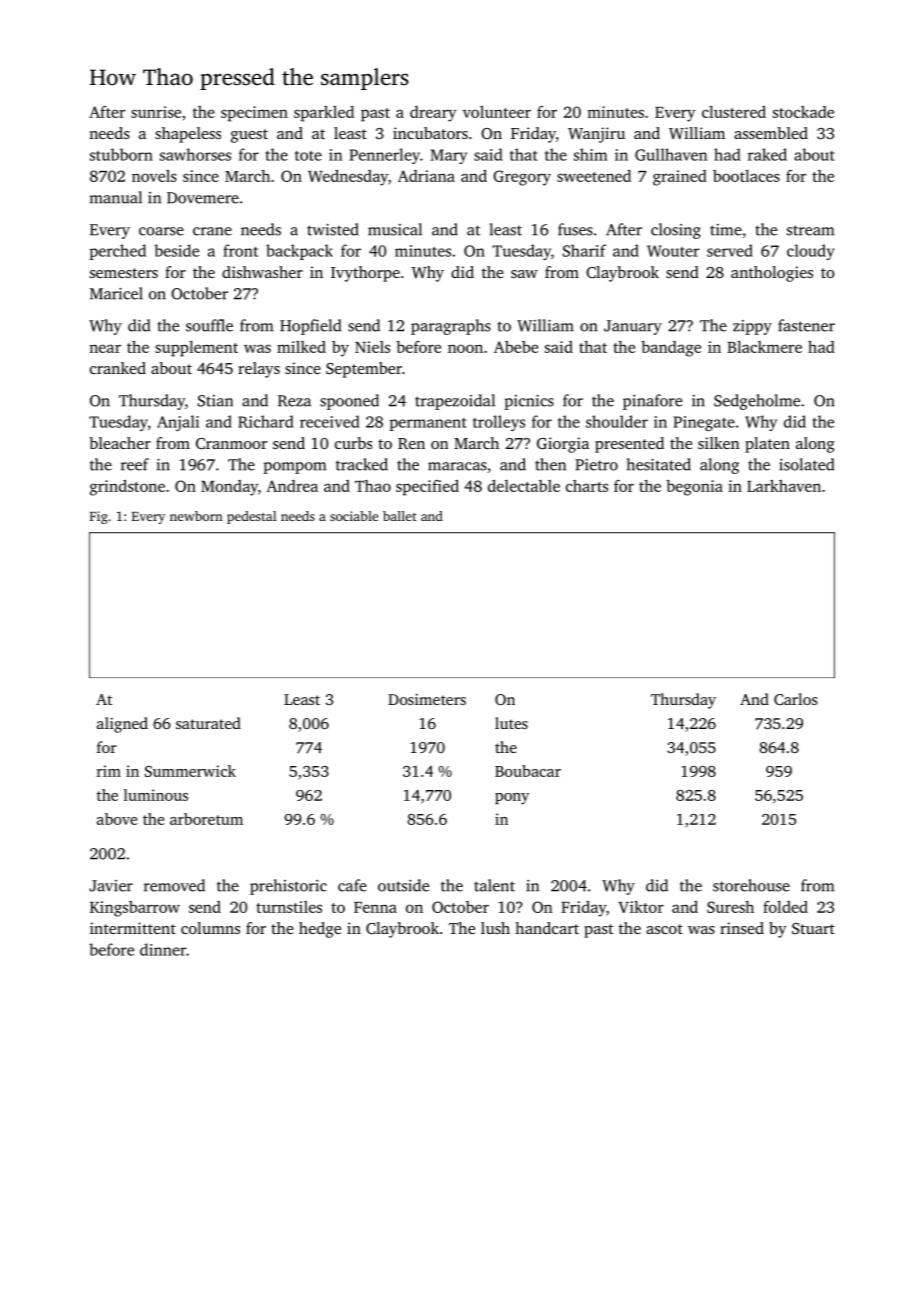 This screenshot has height=1308, width=924. I want to click on Sedgeholme, so click(757, 402).
